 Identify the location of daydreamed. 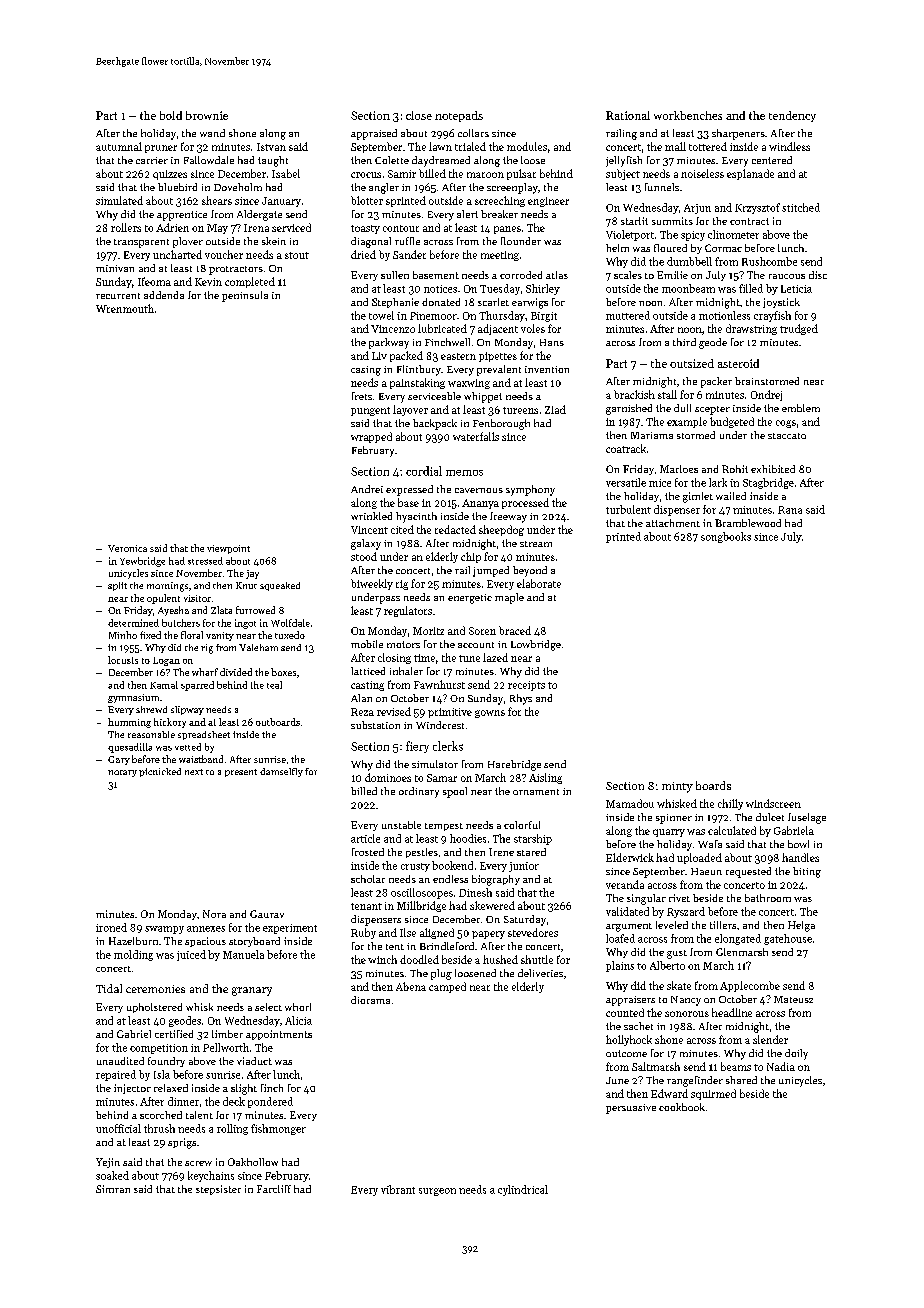
(441, 161).
